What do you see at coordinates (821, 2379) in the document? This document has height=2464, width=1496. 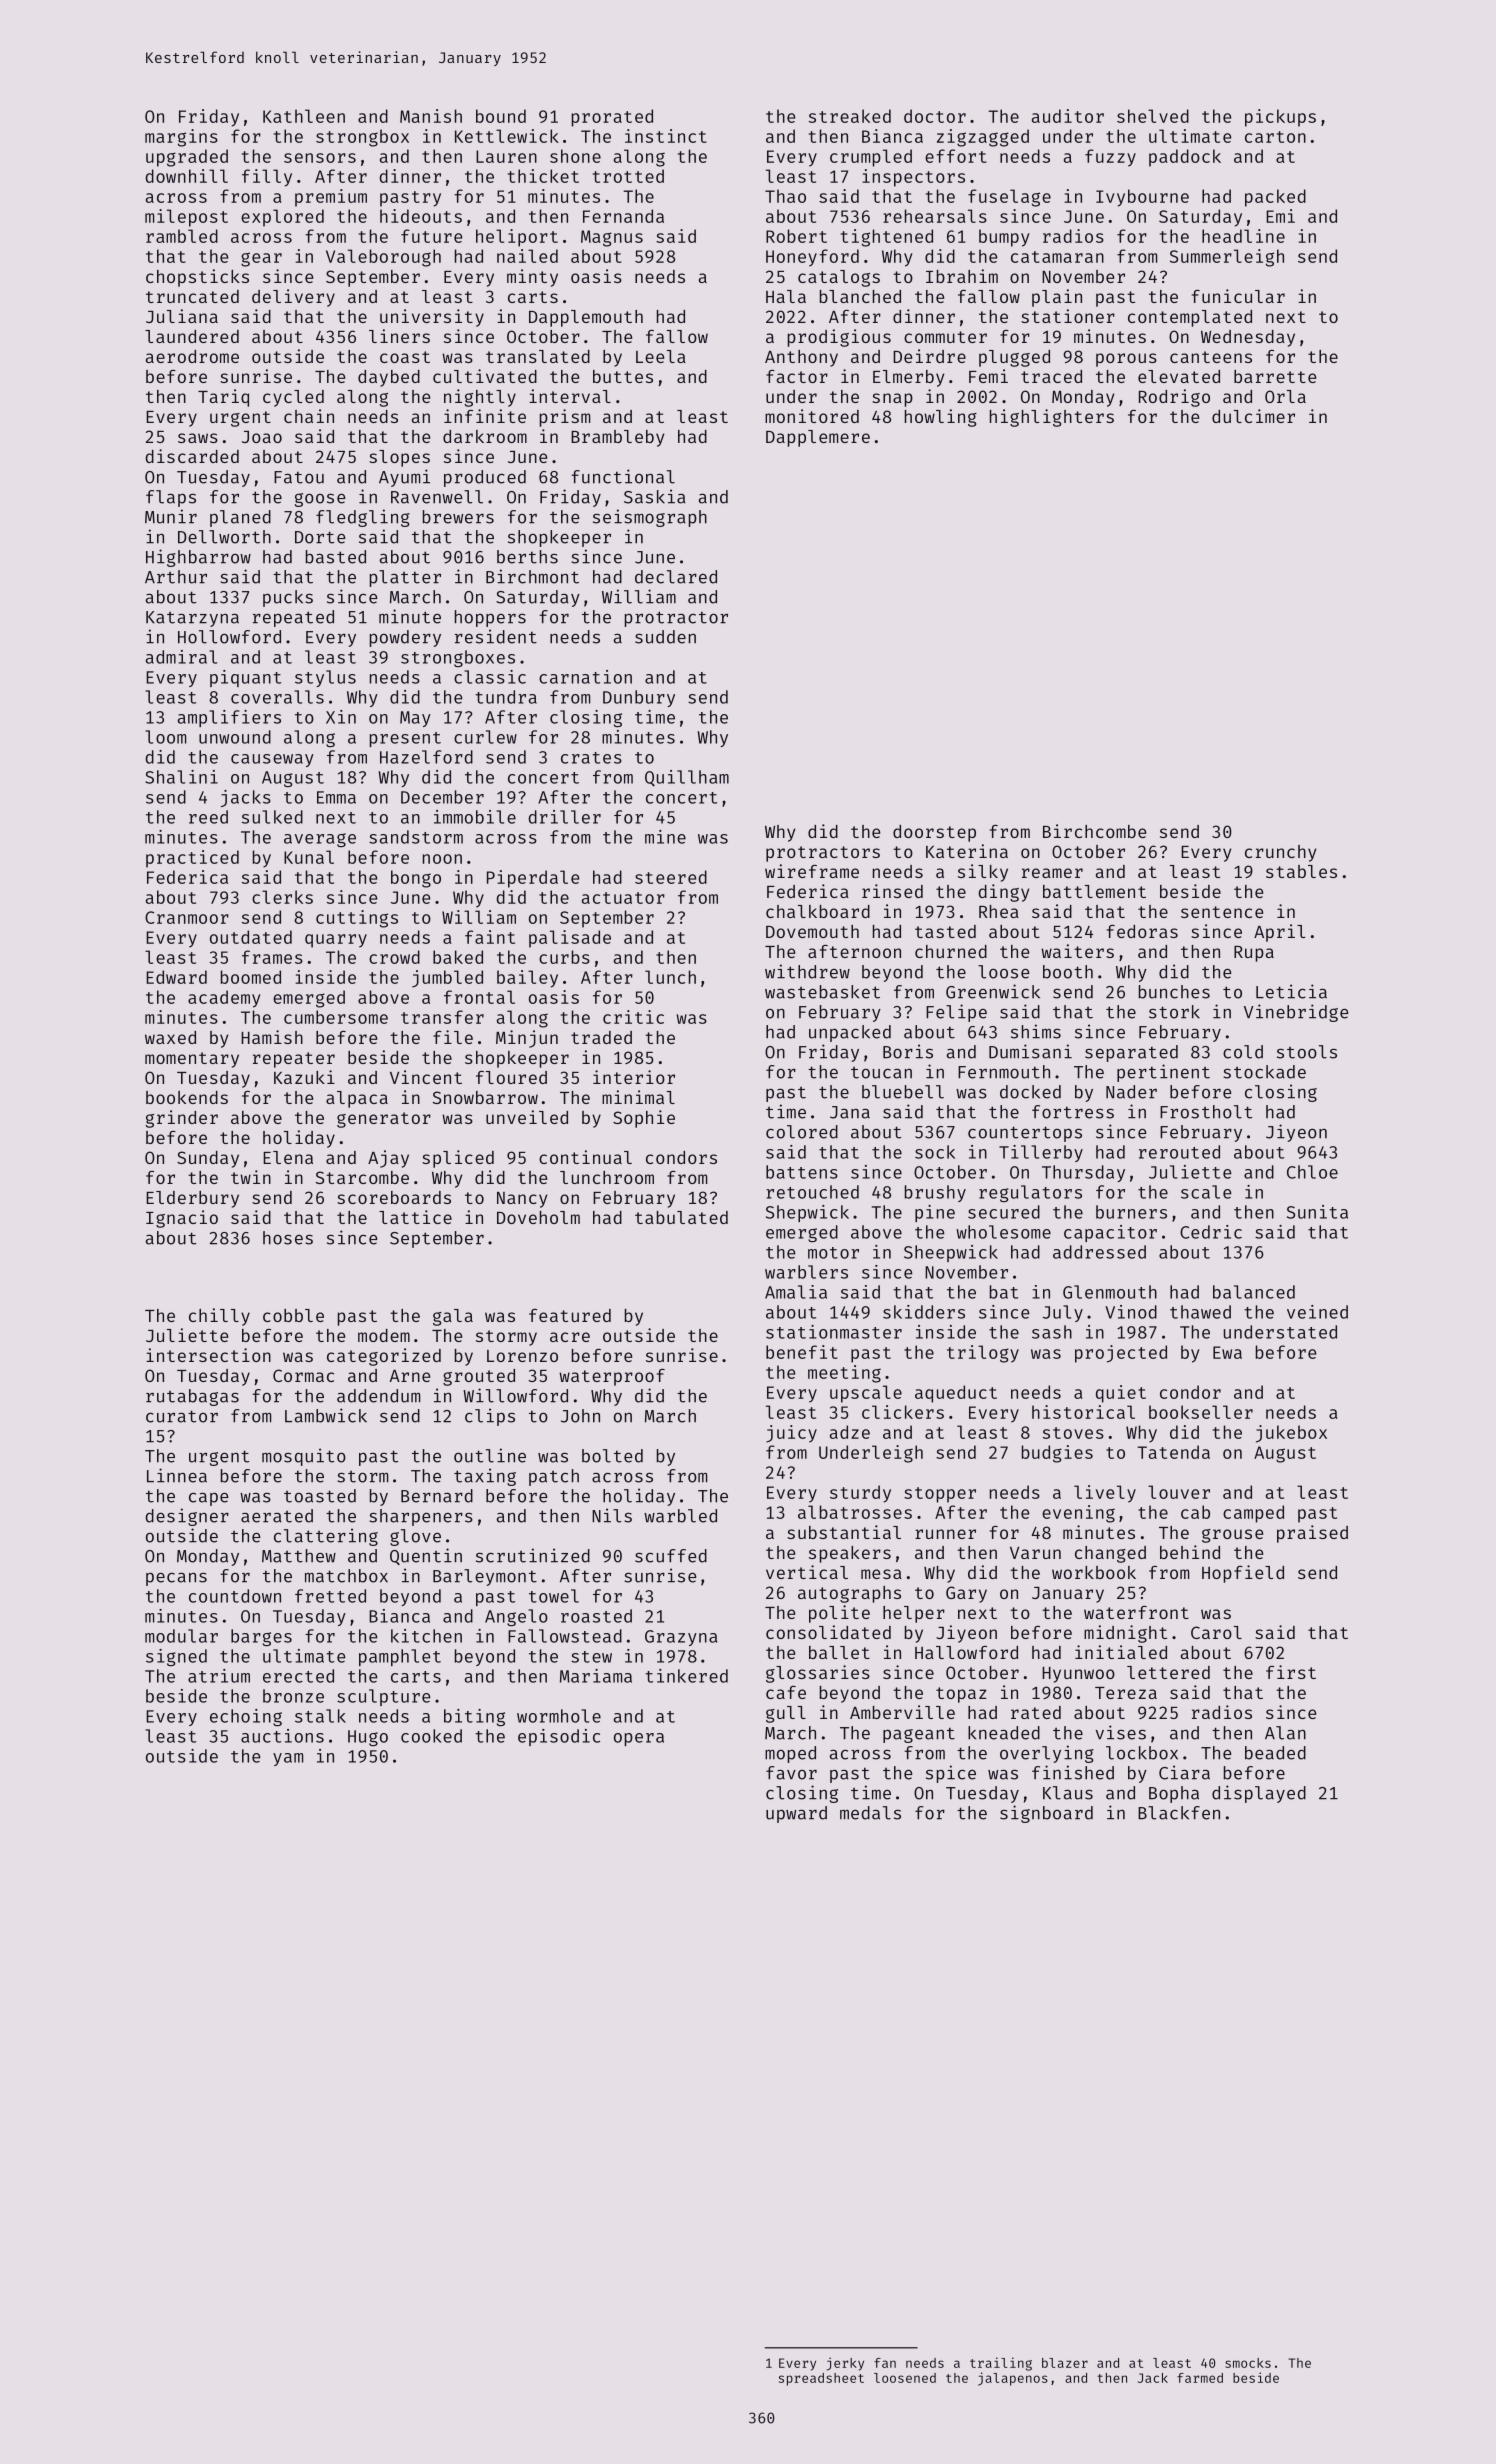 I see `spreadsheet` at bounding box center [821, 2379].
